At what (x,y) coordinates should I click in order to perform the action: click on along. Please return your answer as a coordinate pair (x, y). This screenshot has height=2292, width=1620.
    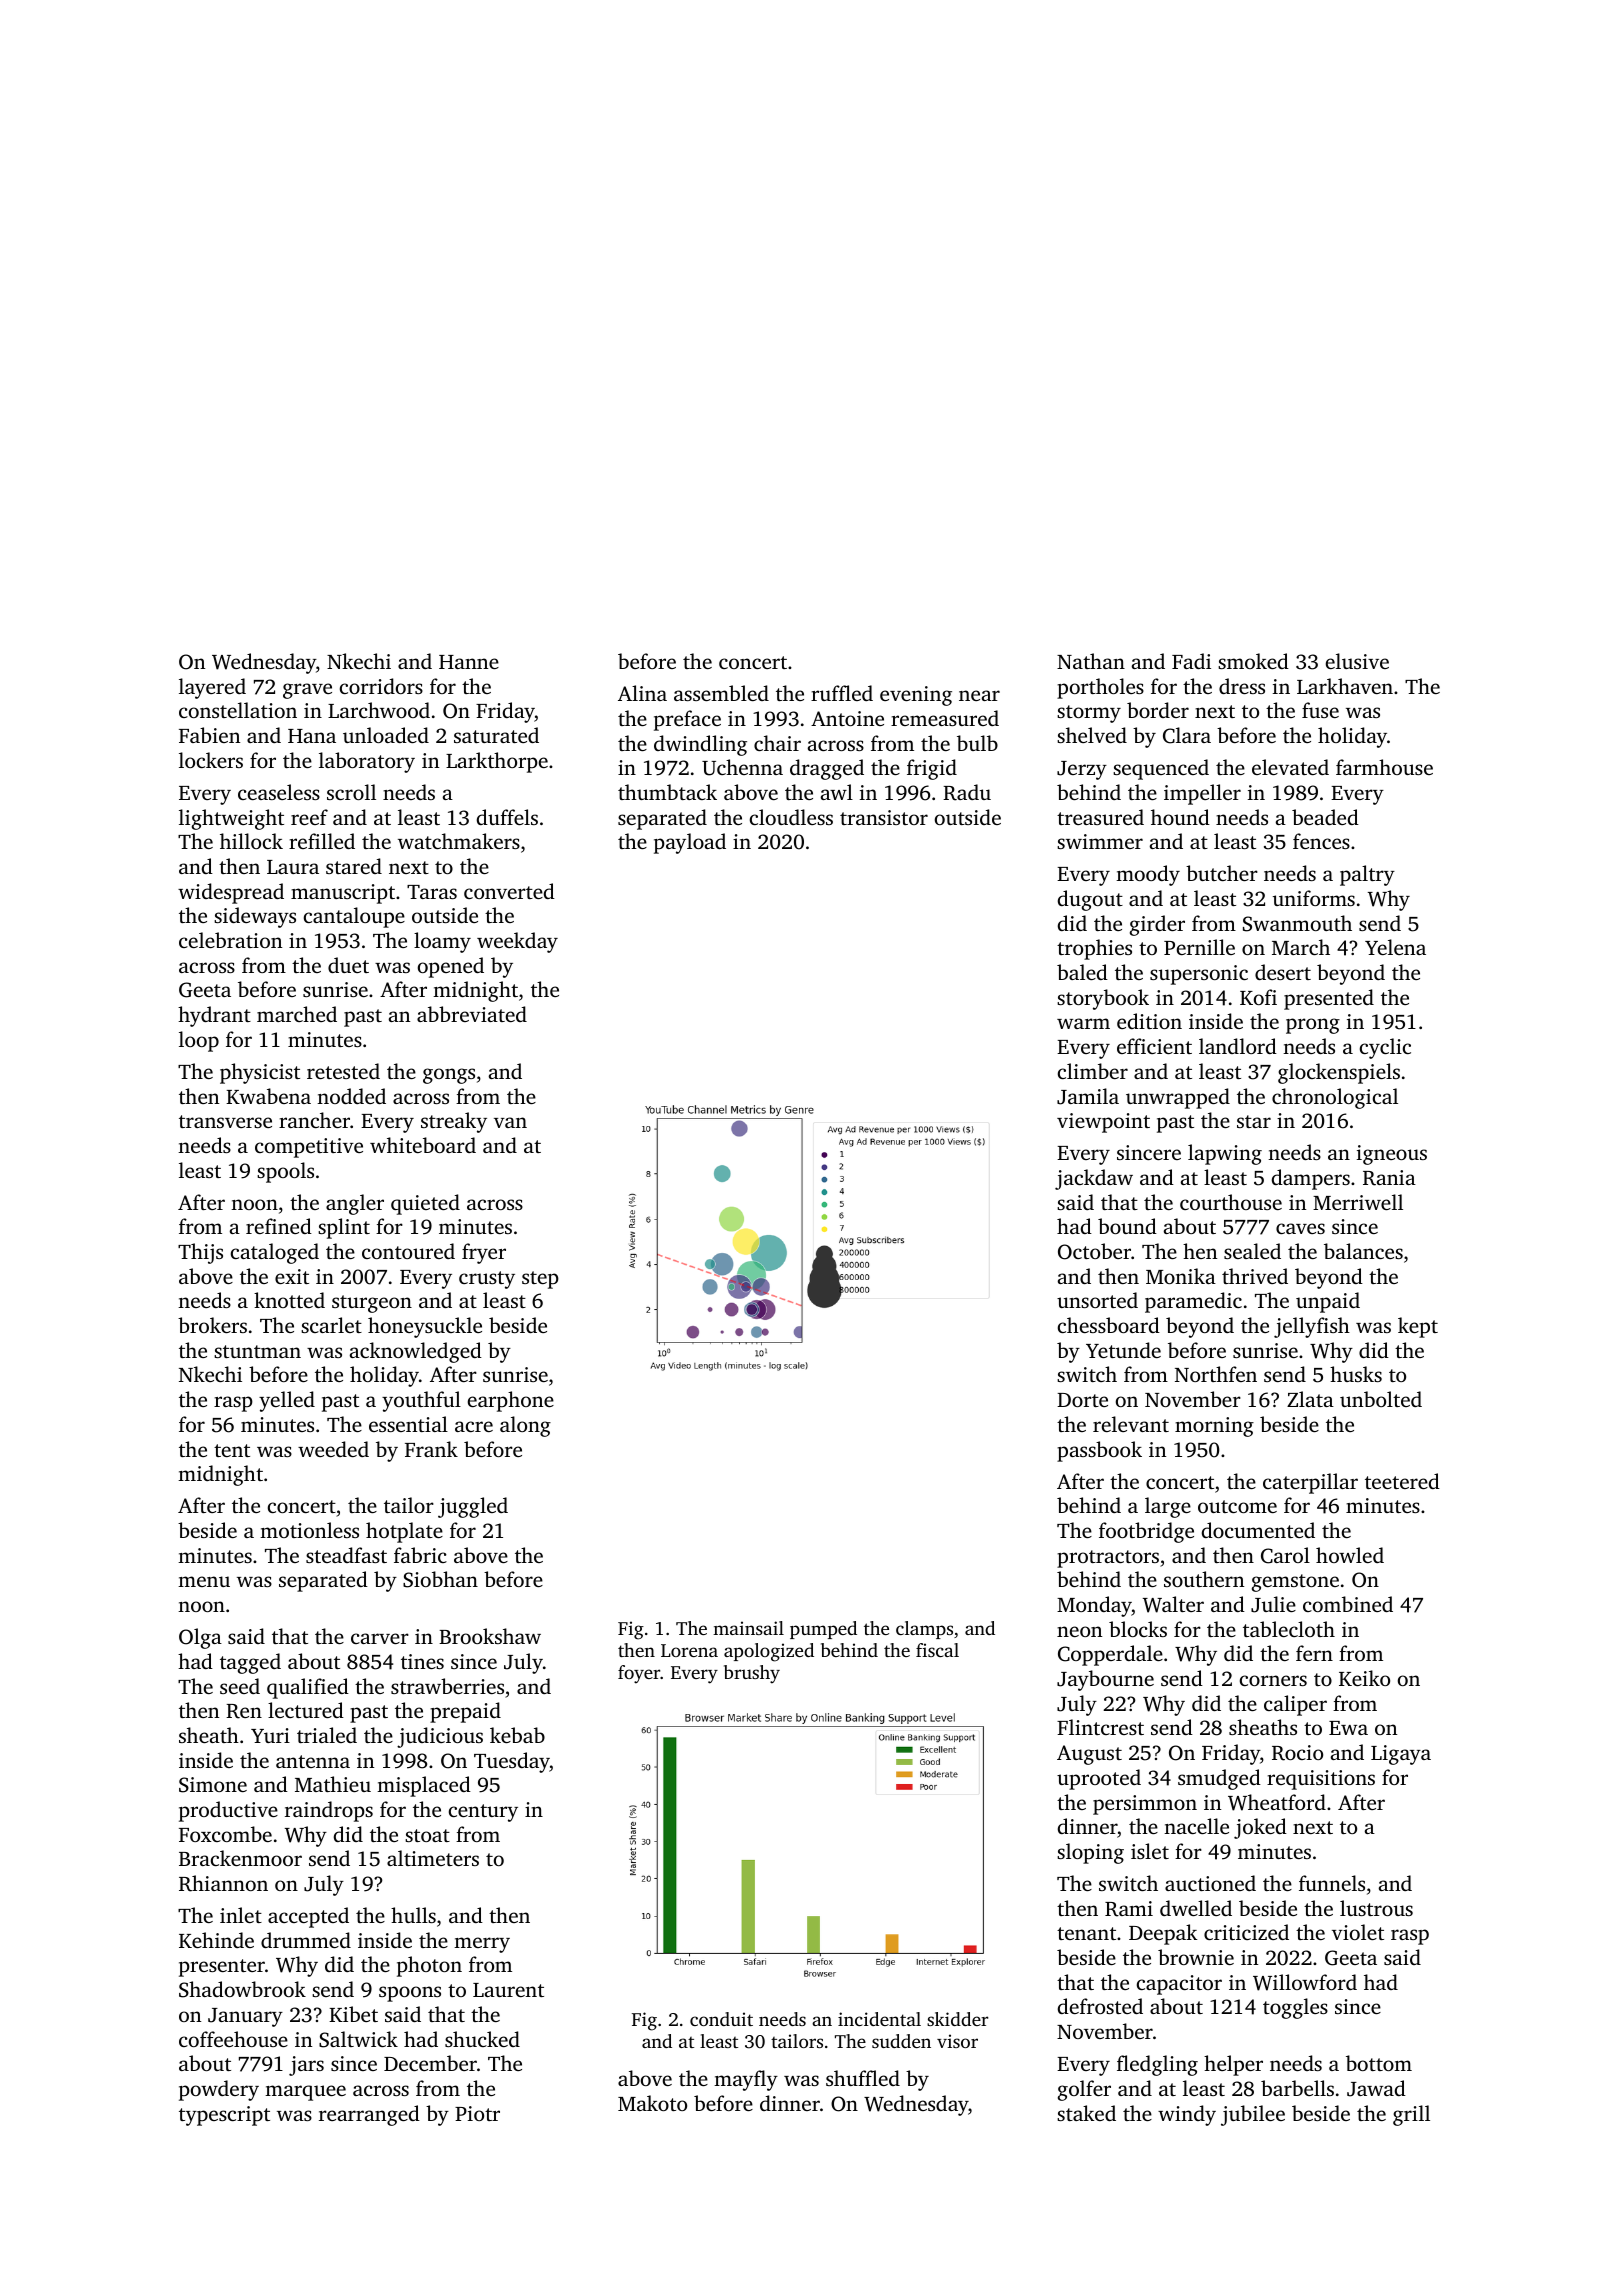
    Looking at the image, I should click on (525, 1426).
